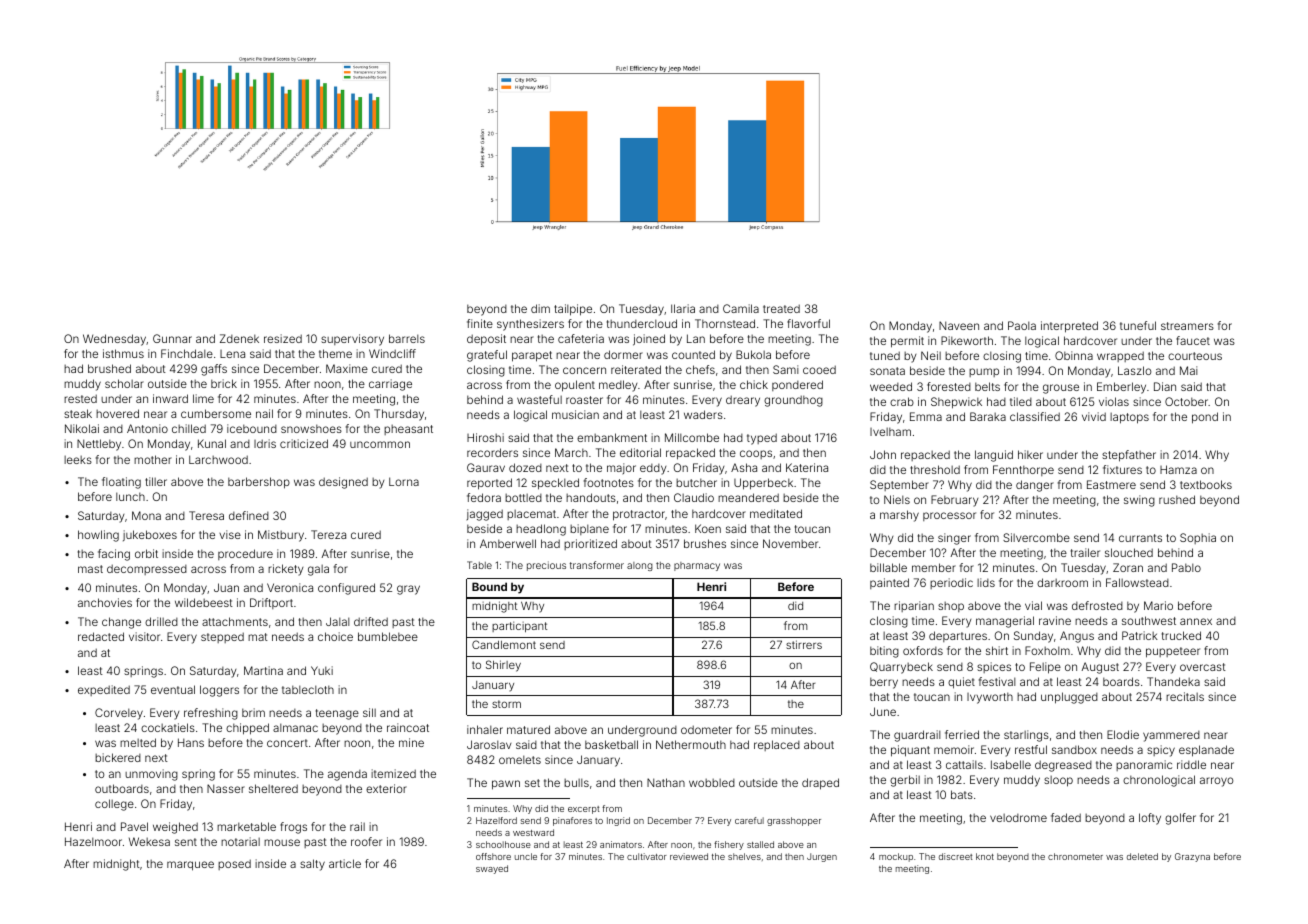 This document has height=924, width=1308. I want to click on Jurgen, so click(822, 857).
